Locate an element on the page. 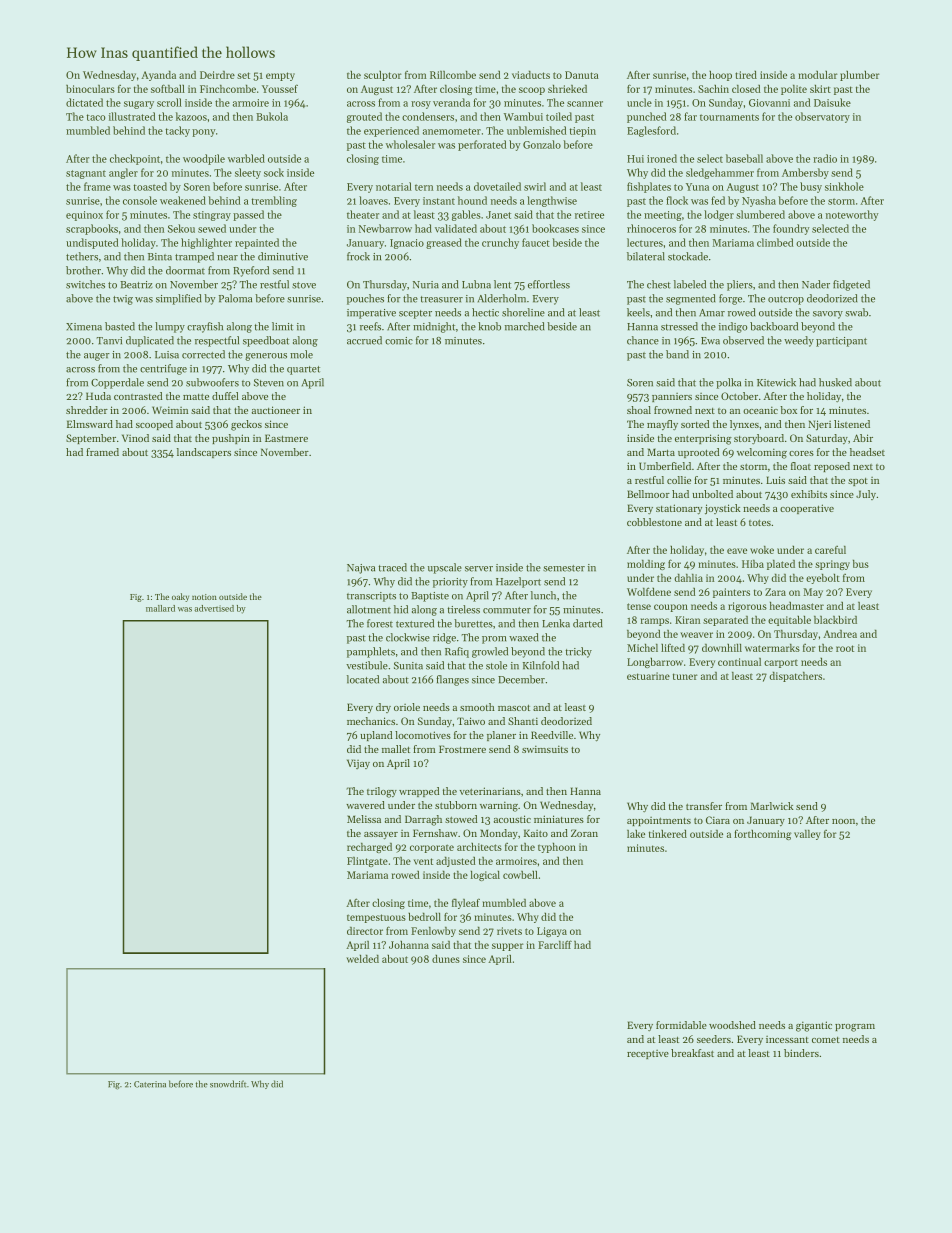 The height and width of the image is (1233, 952). noteworthy is located at coordinates (852, 215).
